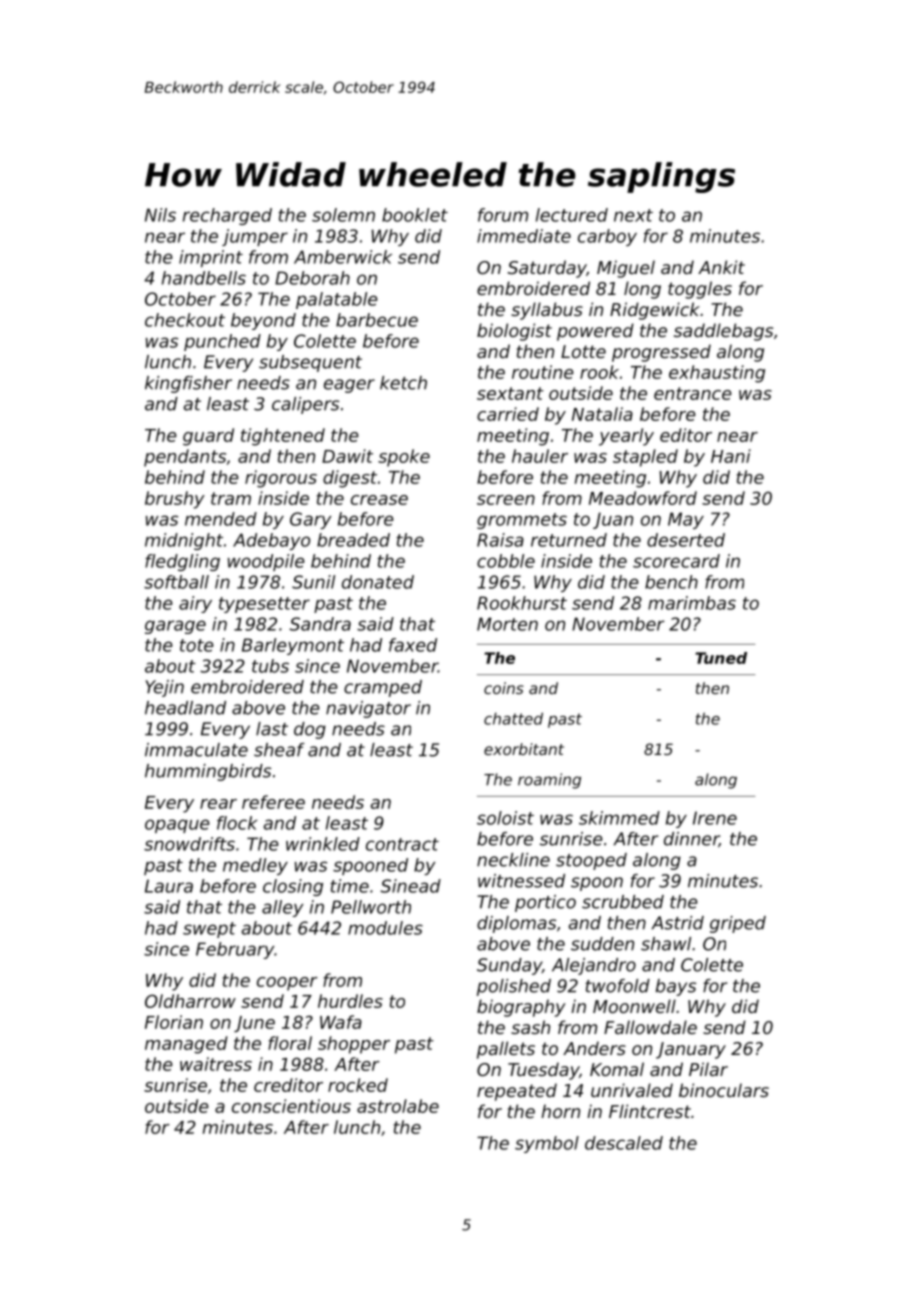 The width and height of the page is (924, 1311). I want to click on kingfisher, so click(188, 384).
